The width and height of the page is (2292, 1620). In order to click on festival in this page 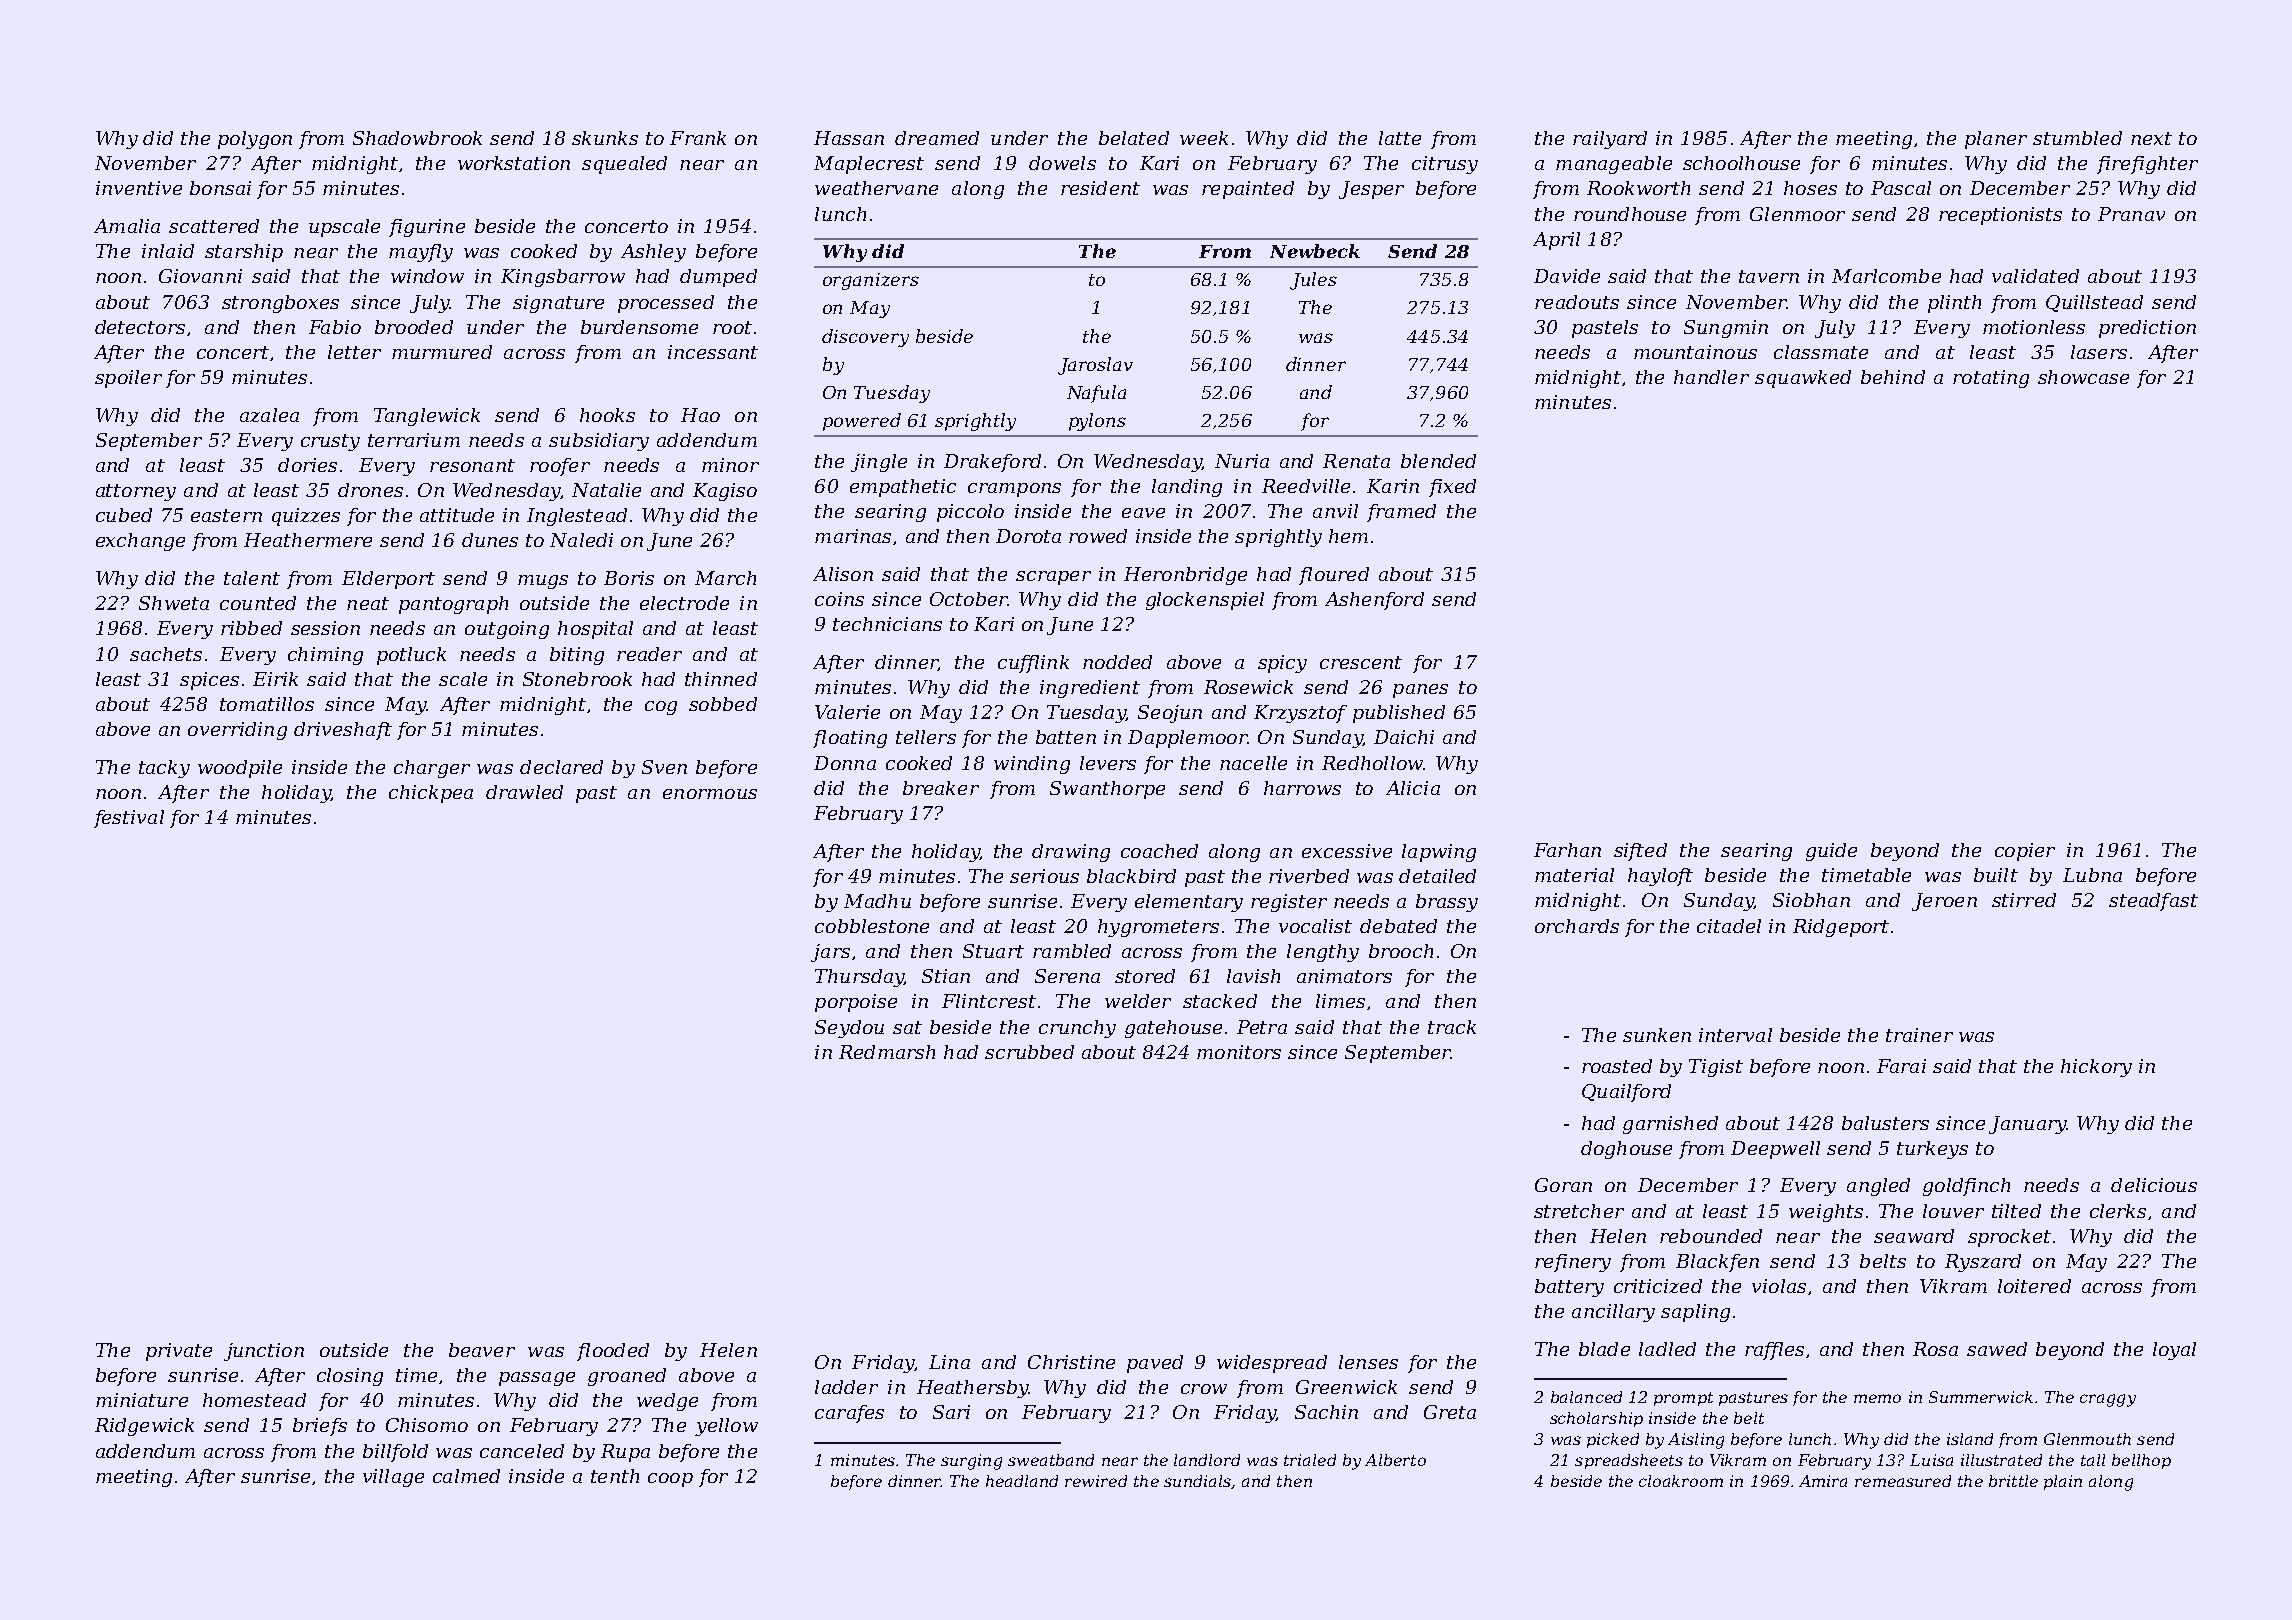, I will do `click(129, 819)`.
